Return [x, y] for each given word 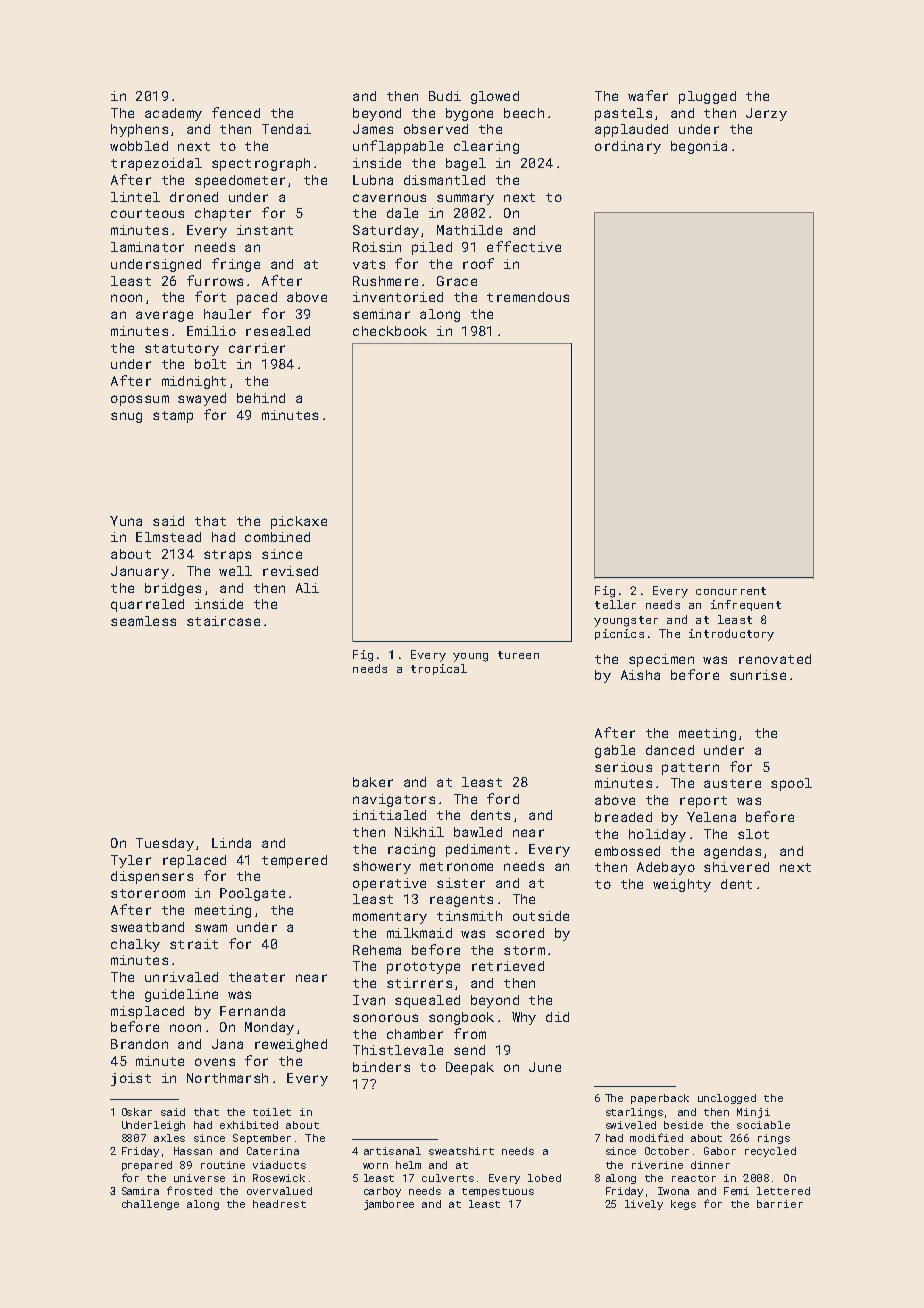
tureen [518, 655]
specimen [661, 660]
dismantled [444, 180]
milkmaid [419, 933]
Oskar [137, 1112]
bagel [466, 164]
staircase [223, 621]
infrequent [746, 605]
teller [615, 604]
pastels [623, 114]
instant [265, 230]
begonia [699, 147]
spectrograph [261, 164]
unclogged [727, 1099]
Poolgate [252, 894]
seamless [143, 621]
